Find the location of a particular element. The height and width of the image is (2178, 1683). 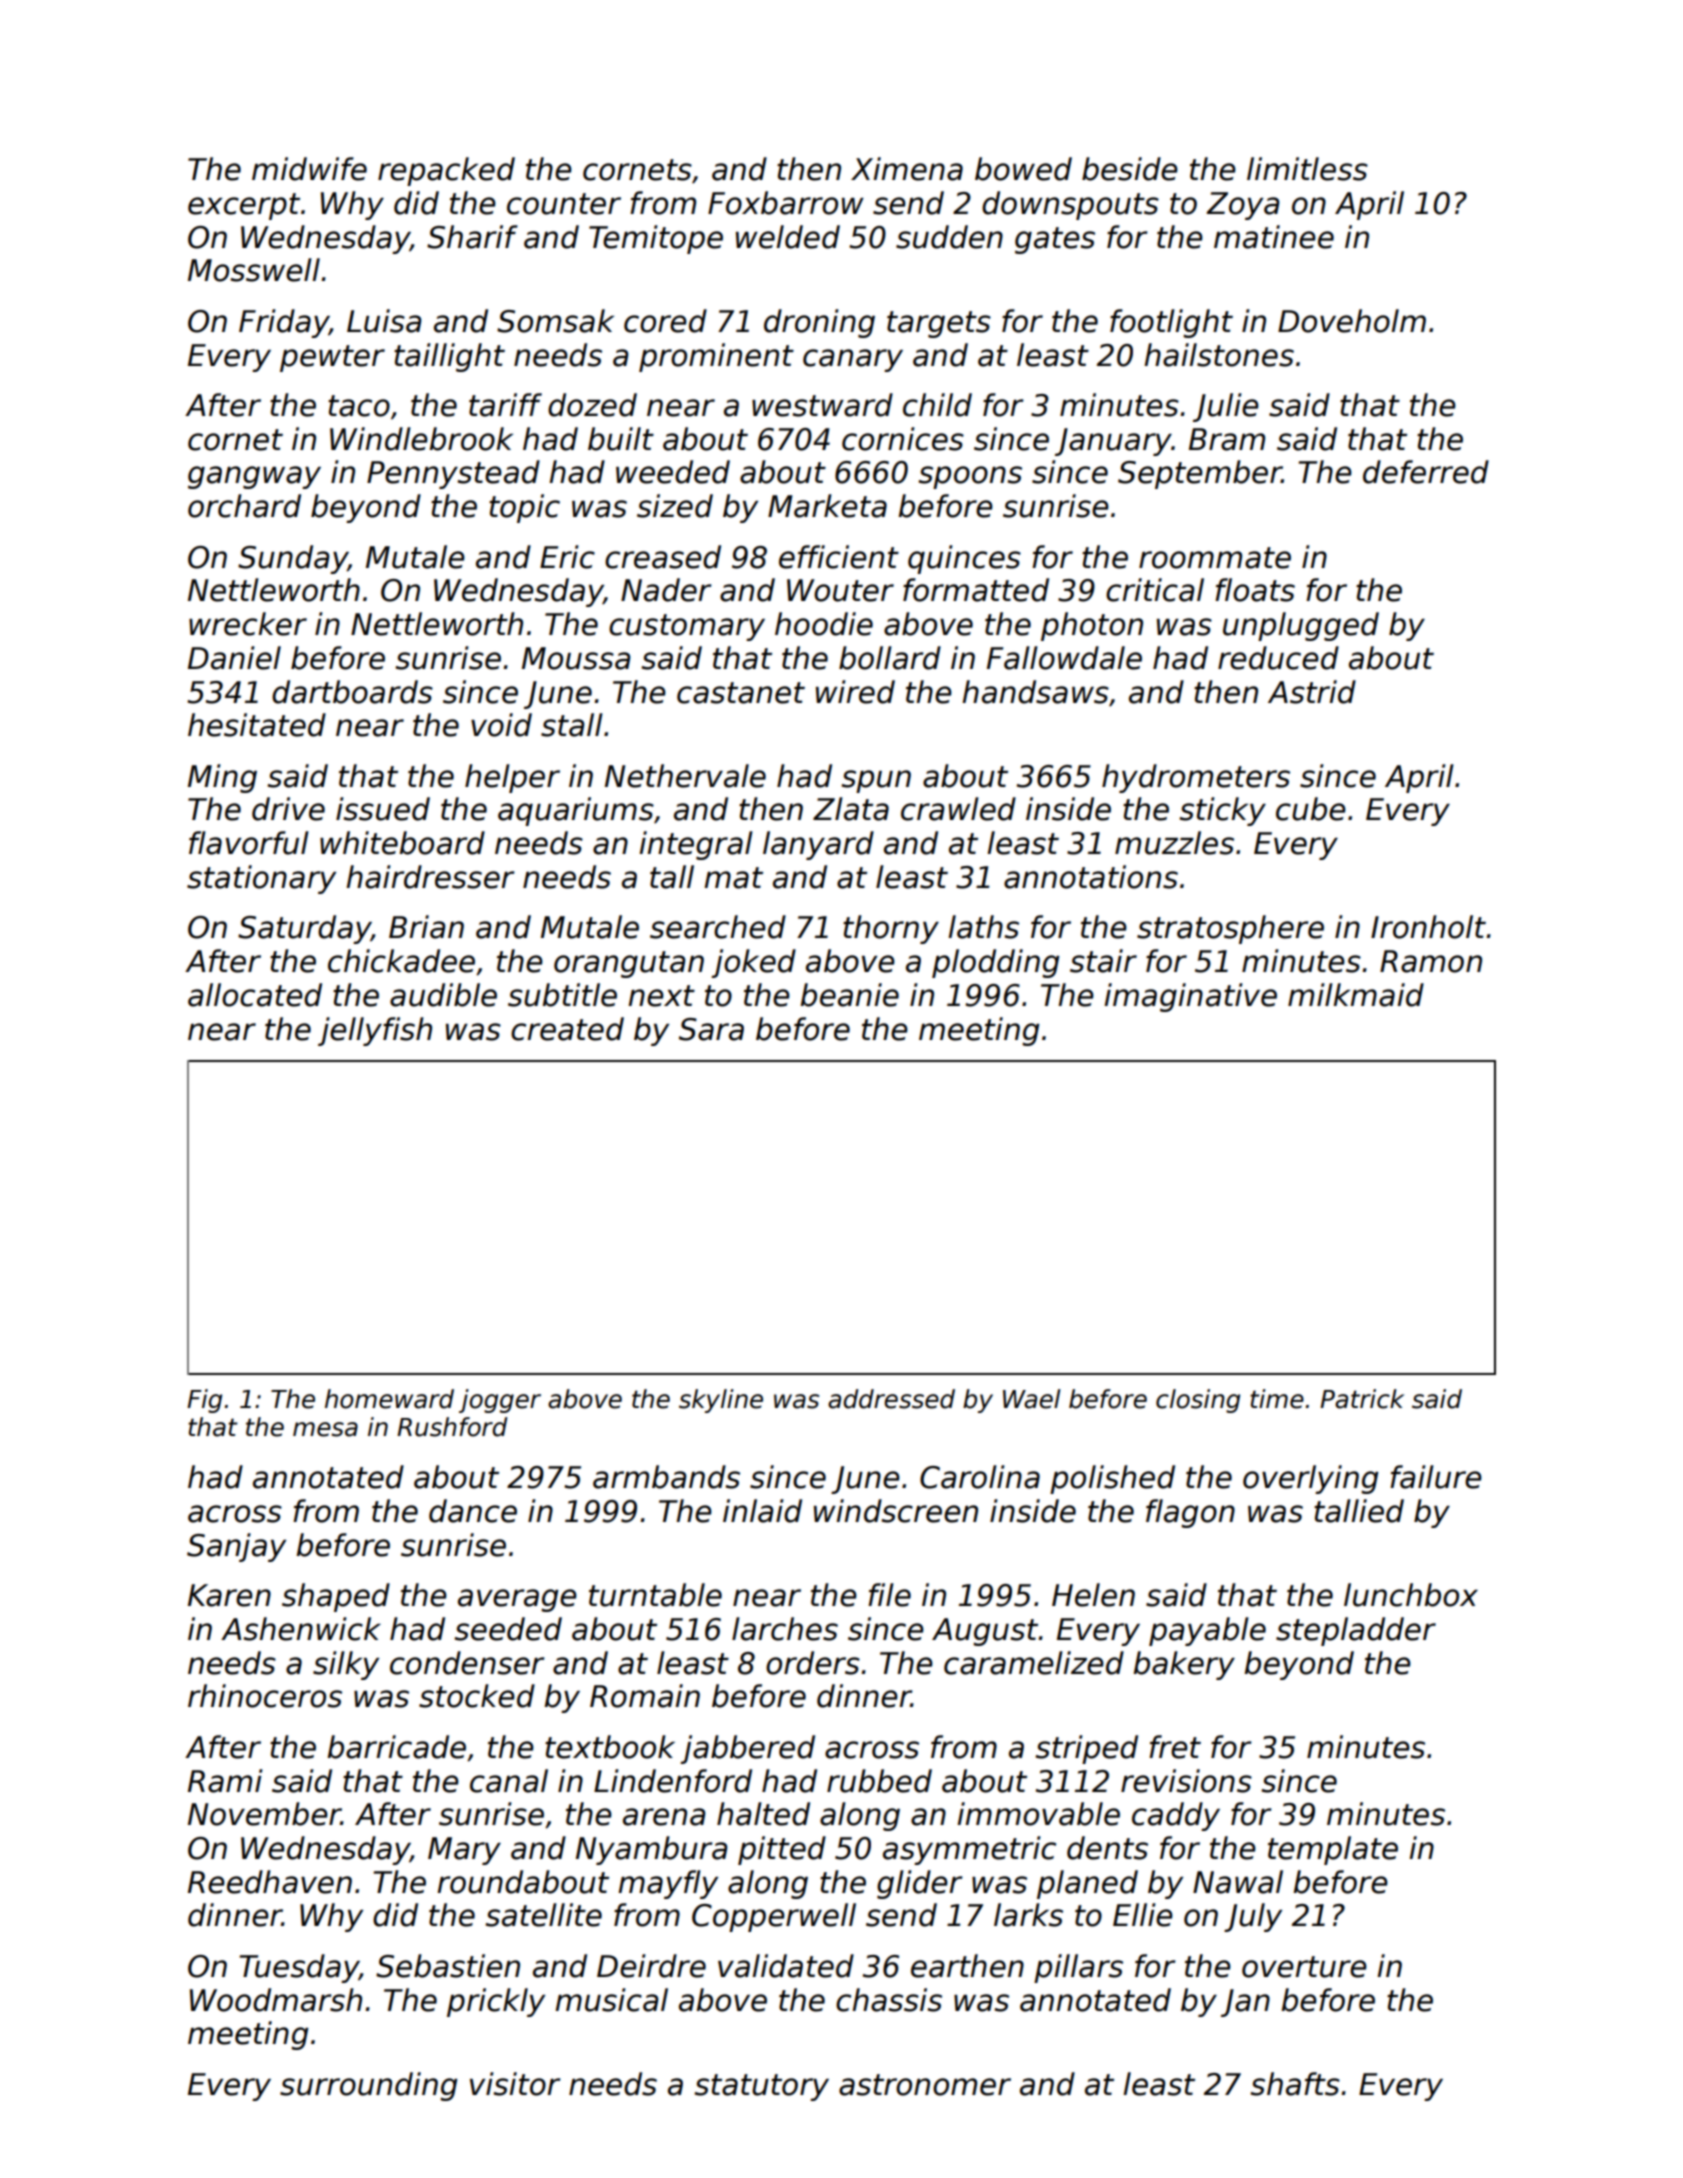

bowed is located at coordinates (1023, 169).
